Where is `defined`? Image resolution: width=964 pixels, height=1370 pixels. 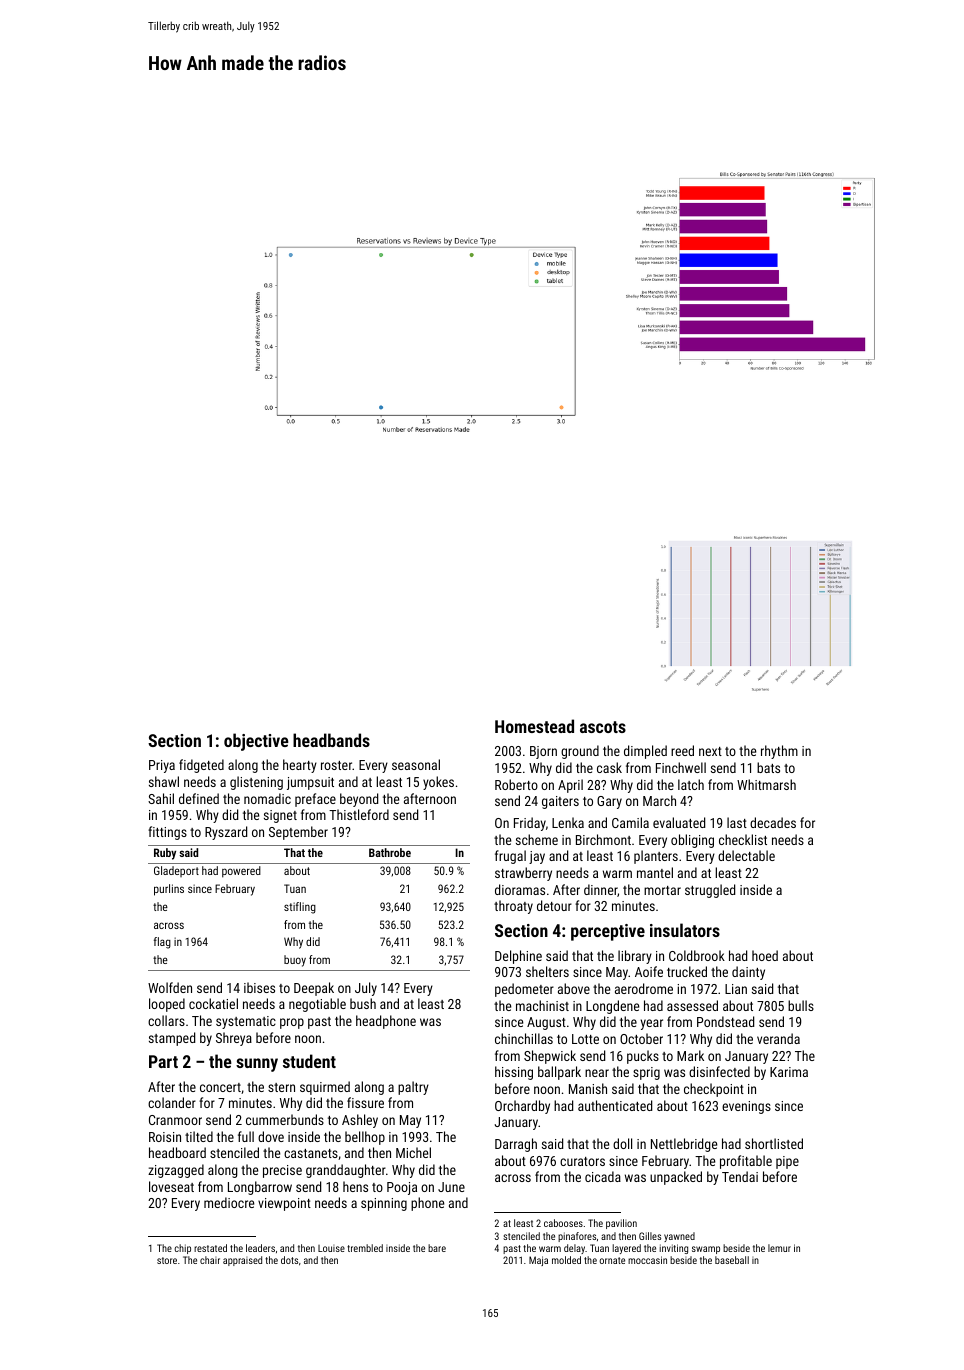
defined is located at coordinates (199, 798).
